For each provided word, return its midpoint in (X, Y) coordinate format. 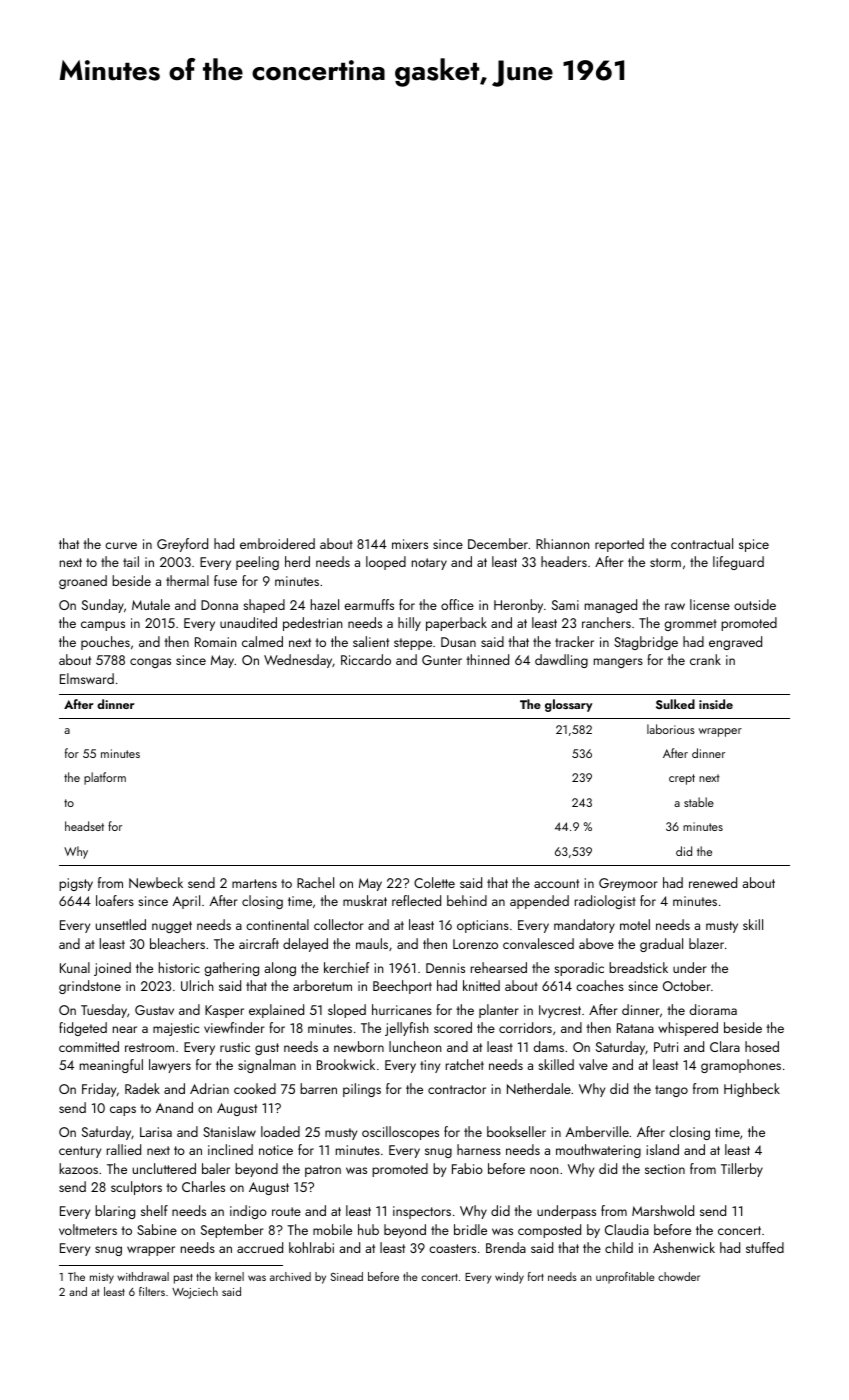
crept (682, 779)
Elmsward (87, 678)
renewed (713, 882)
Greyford (182, 545)
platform (105, 778)
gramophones (741, 1066)
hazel (325, 604)
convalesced (538, 943)
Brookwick (346, 1064)
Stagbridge (646, 643)
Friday (99, 1090)
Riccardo (366, 659)
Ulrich (197, 985)
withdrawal (143, 1276)
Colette (434, 882)
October (687, 985)
